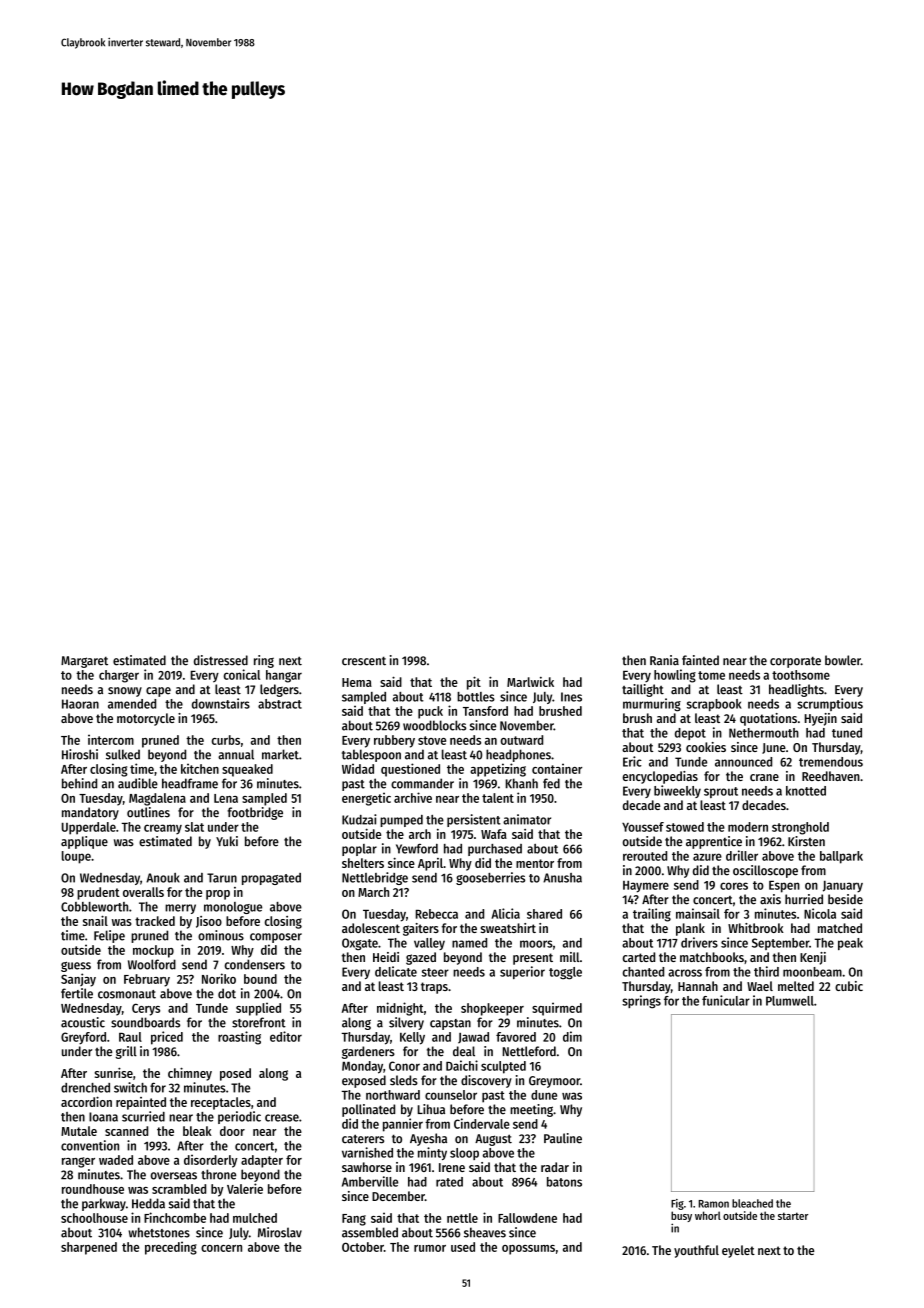 The height and width of the page is (1308, 924). What do you see at coordinates (430, 1248) in the page?
I see `rumor` at bounding box center [430, 1248].
